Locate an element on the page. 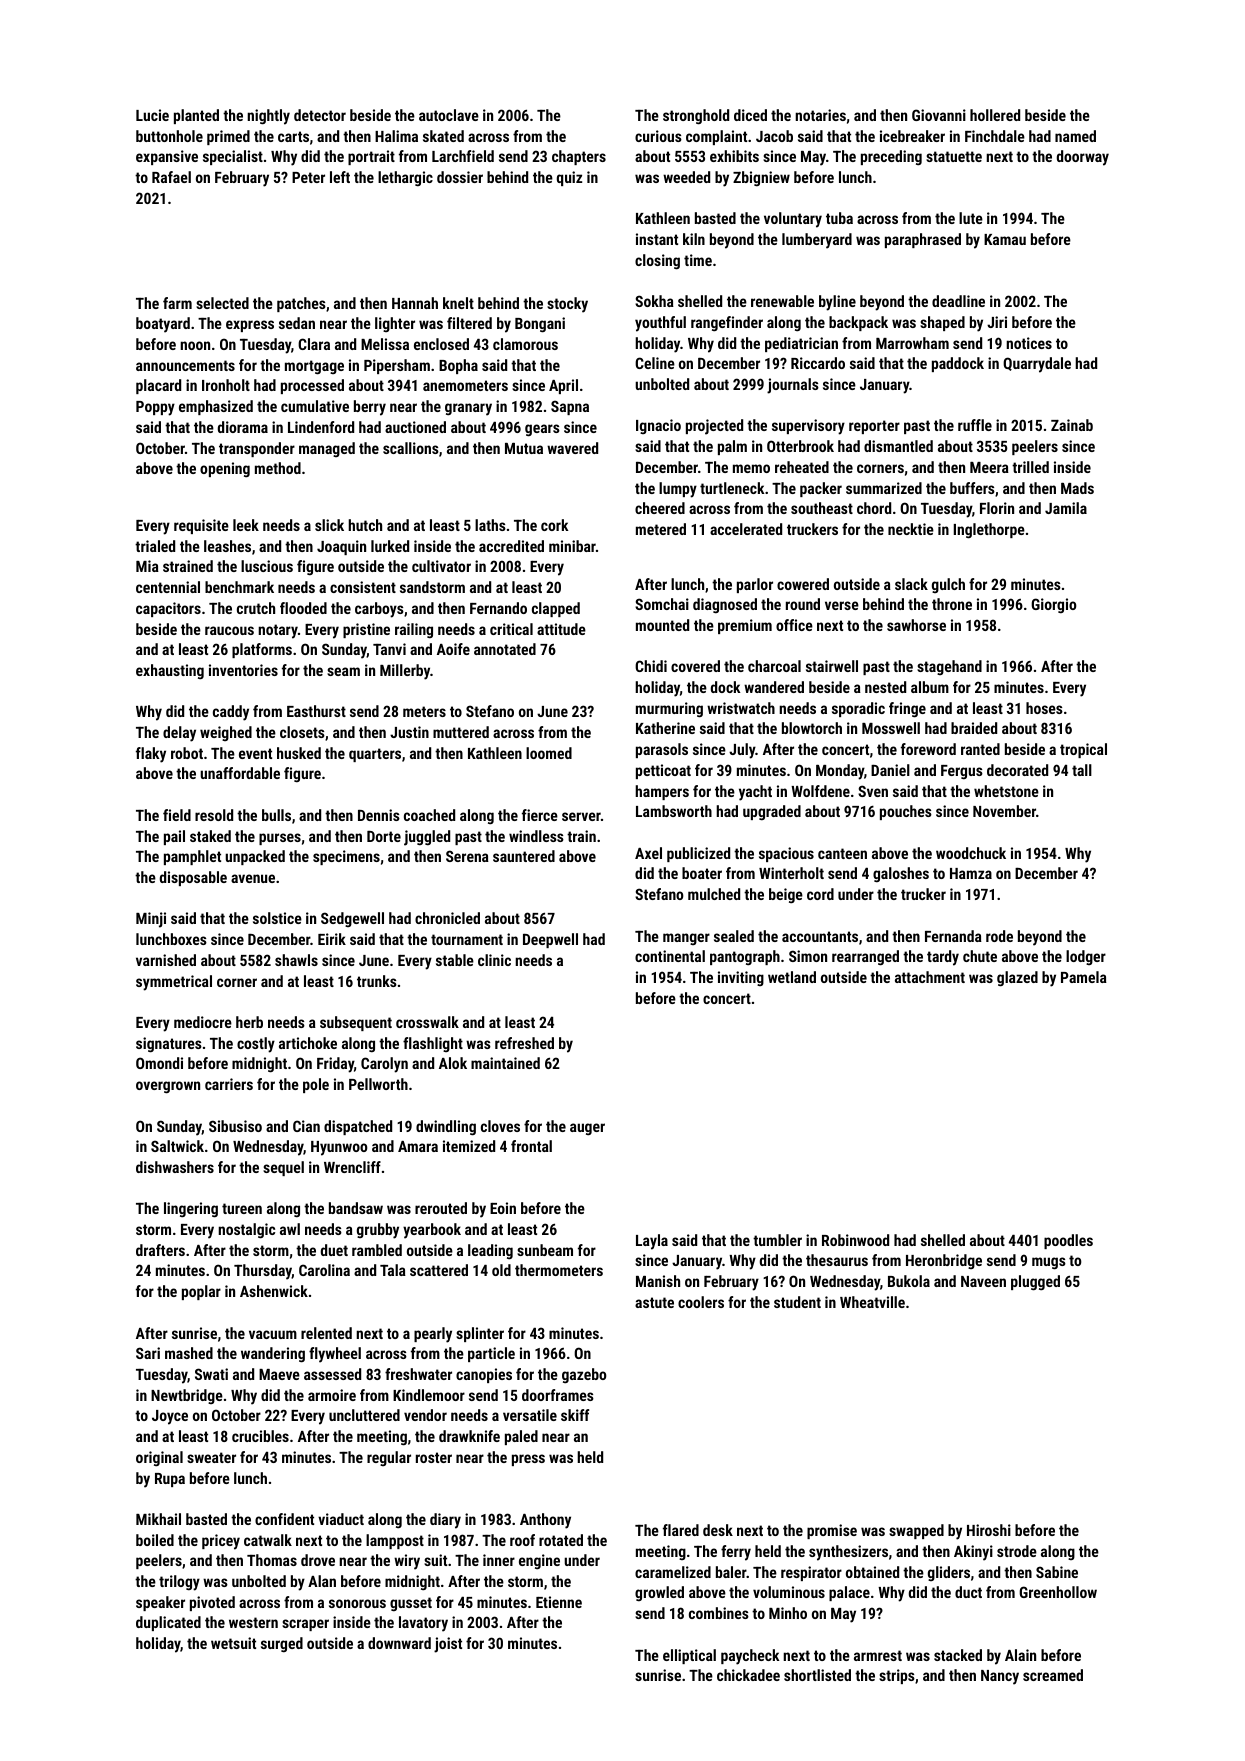  charcoal is located at coordinates (774, 666).
